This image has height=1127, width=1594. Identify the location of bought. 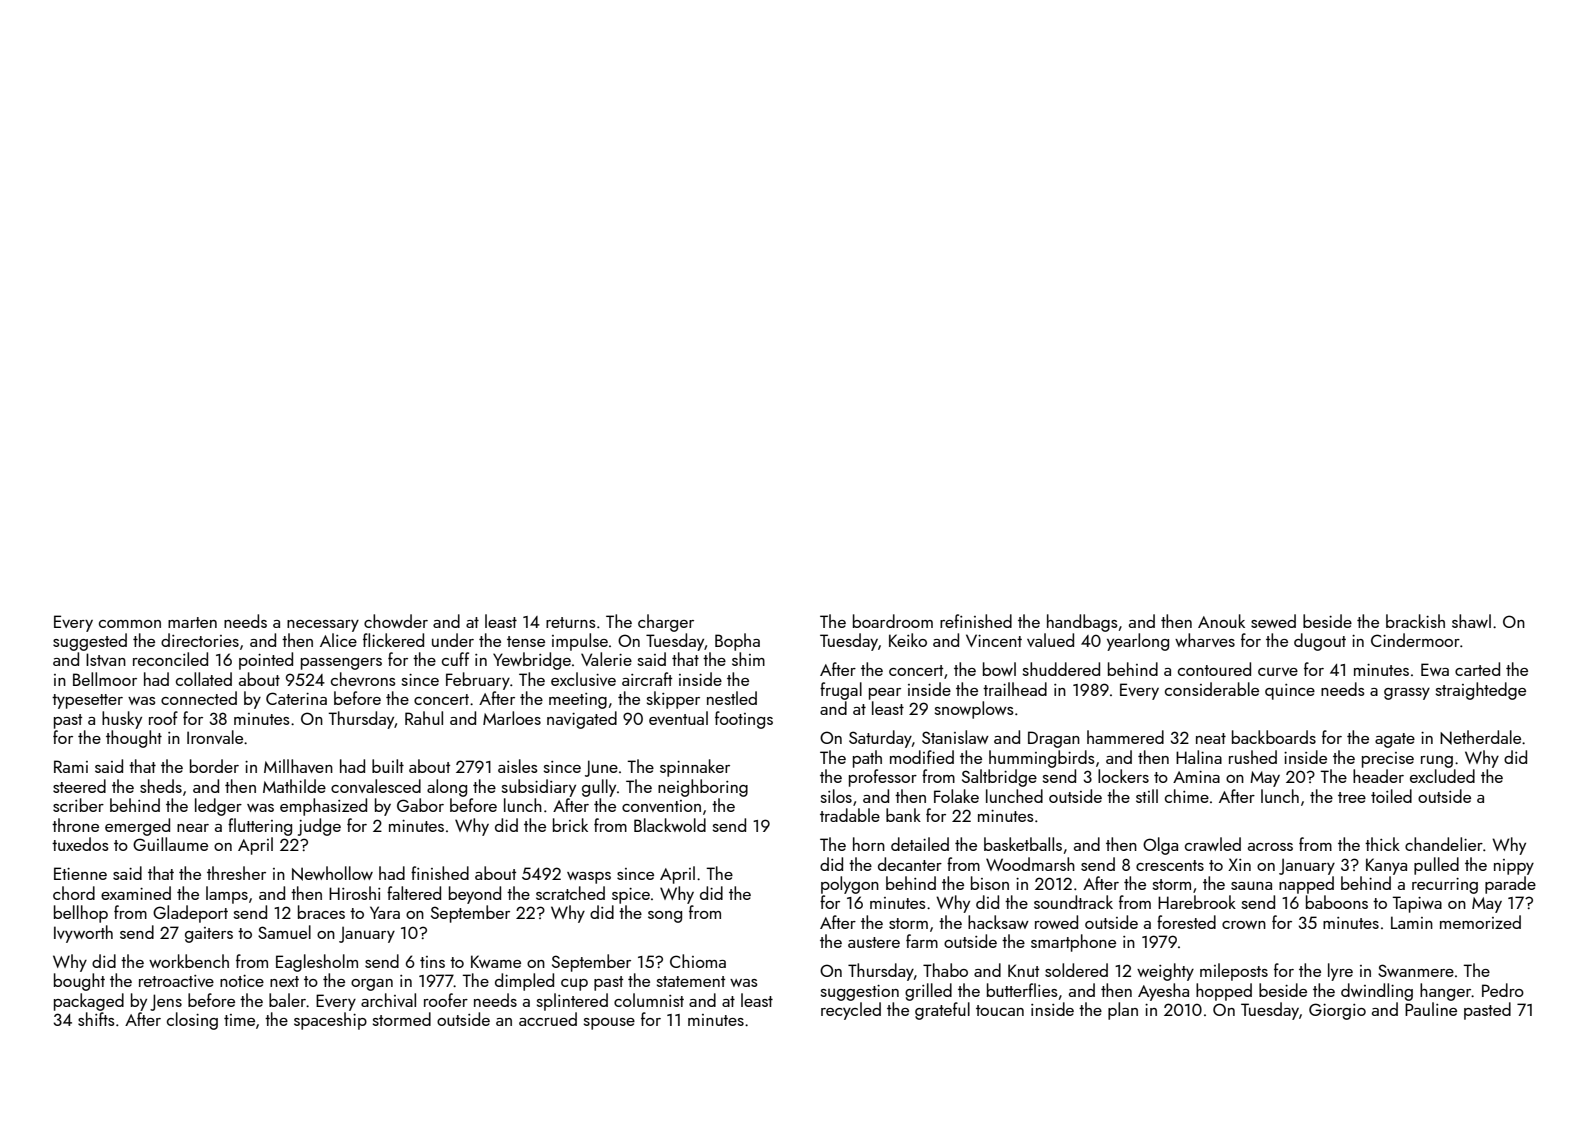
(79, 982).
